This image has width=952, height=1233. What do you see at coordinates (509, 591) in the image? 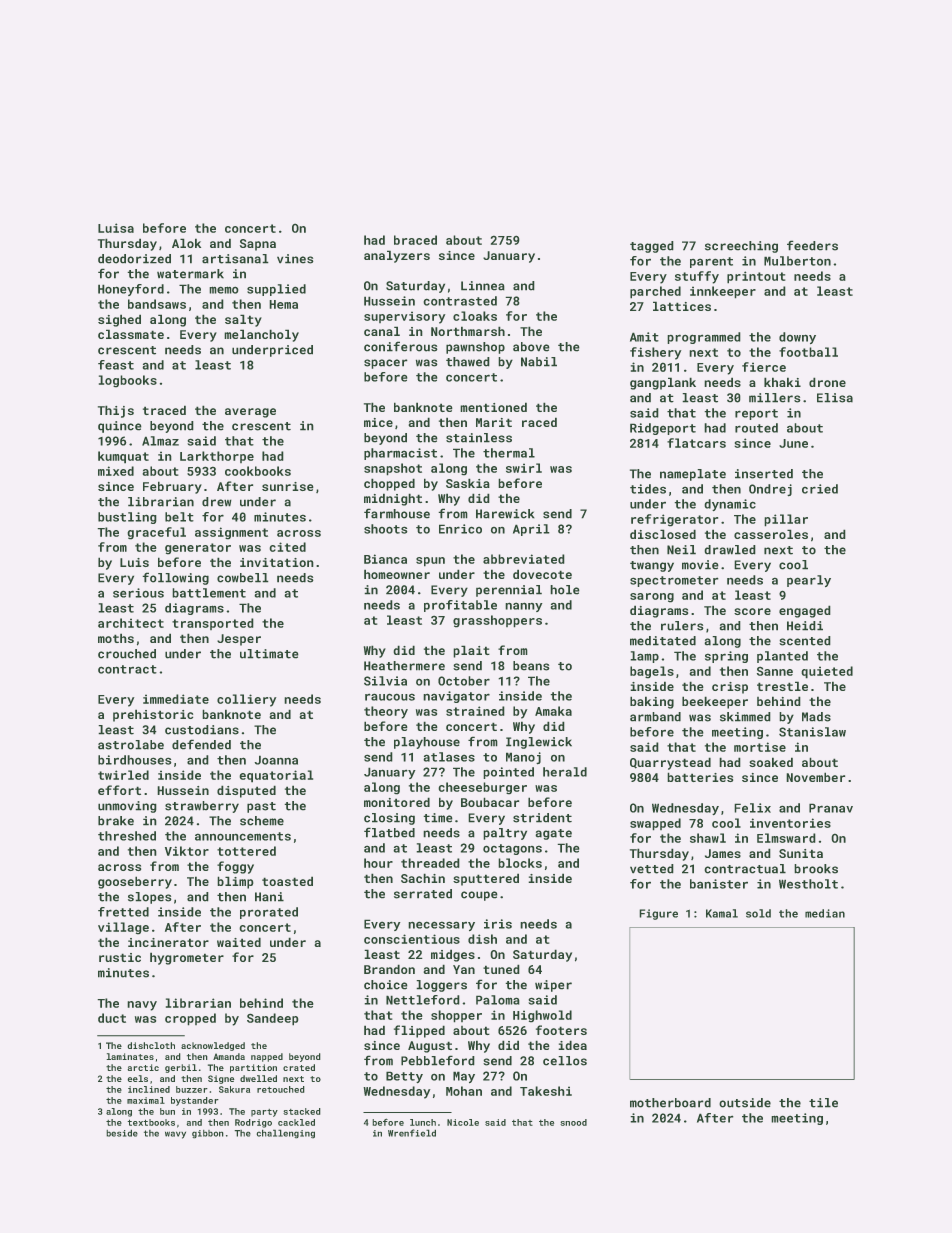
I see `perennial` at bounding box center [509, 591].
